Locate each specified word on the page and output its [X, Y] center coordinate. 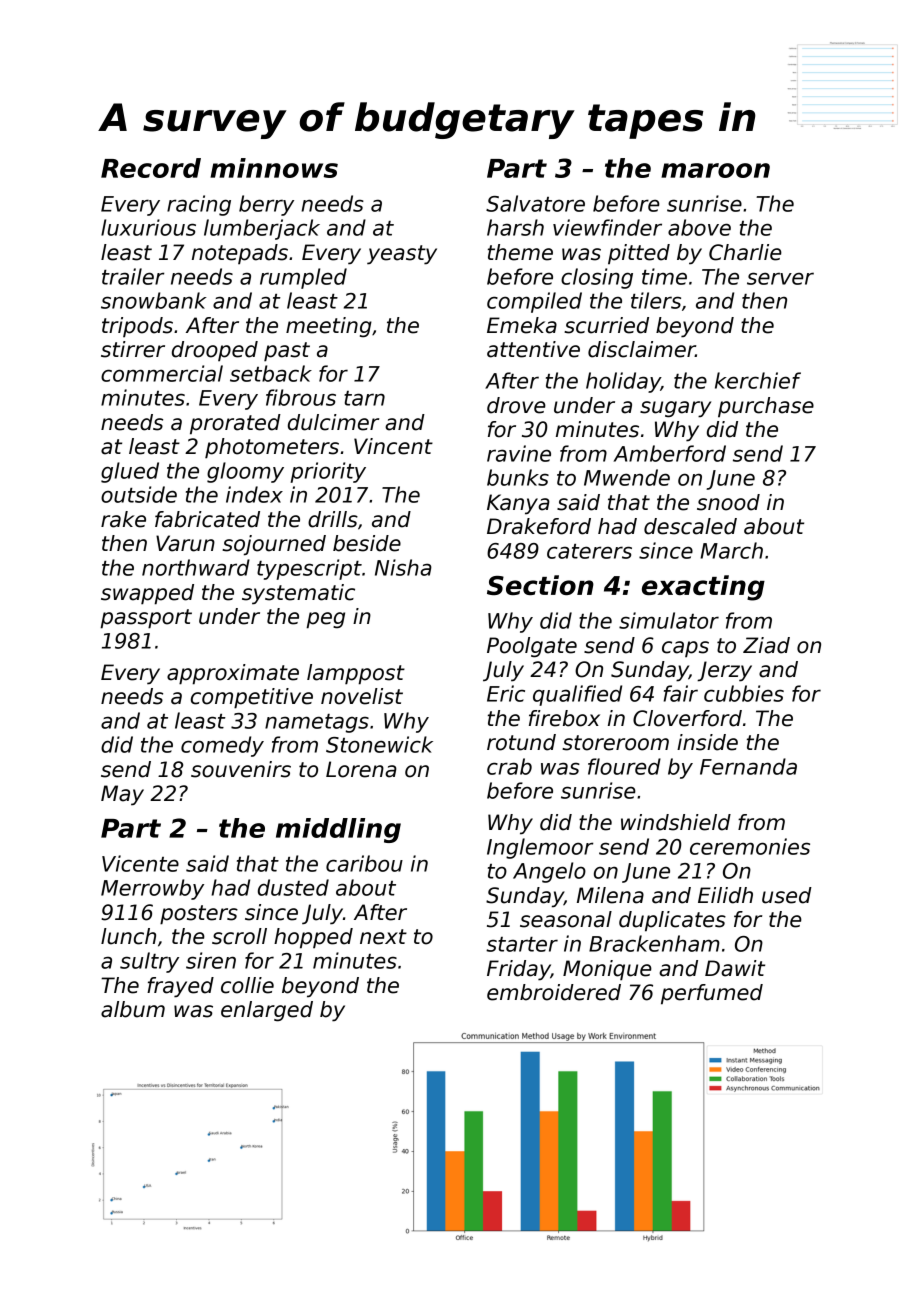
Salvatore [535, 203]
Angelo [549, 872]
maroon [715, 170]
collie [247, 985]
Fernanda [748, 766]
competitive [252, 698]
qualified [577, 695]
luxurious [148, 227]
